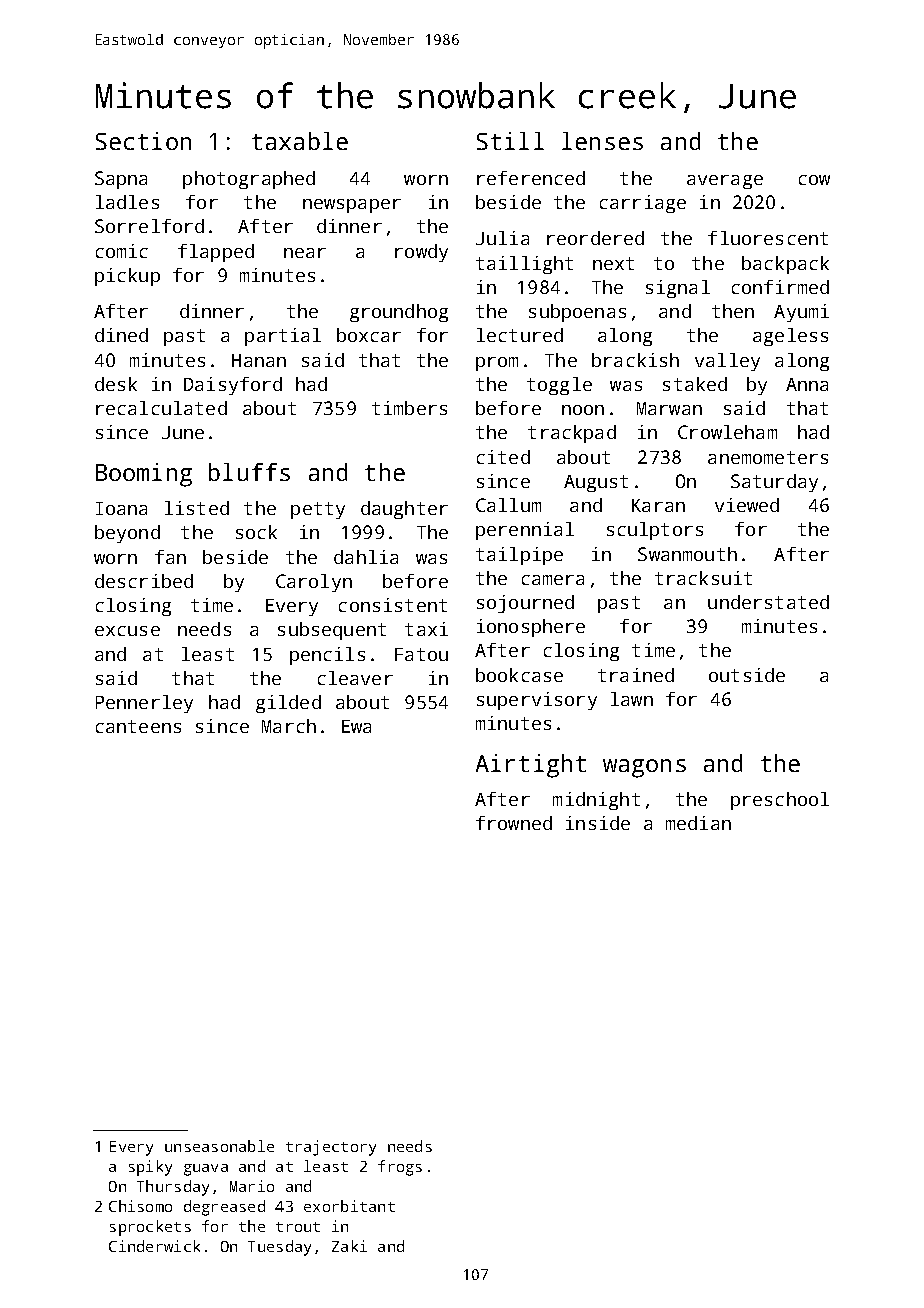 The image size is (924, 1308). Describe the element at coordinates (331, 1148) in the screenshot. I see `trajectory` at that location.
